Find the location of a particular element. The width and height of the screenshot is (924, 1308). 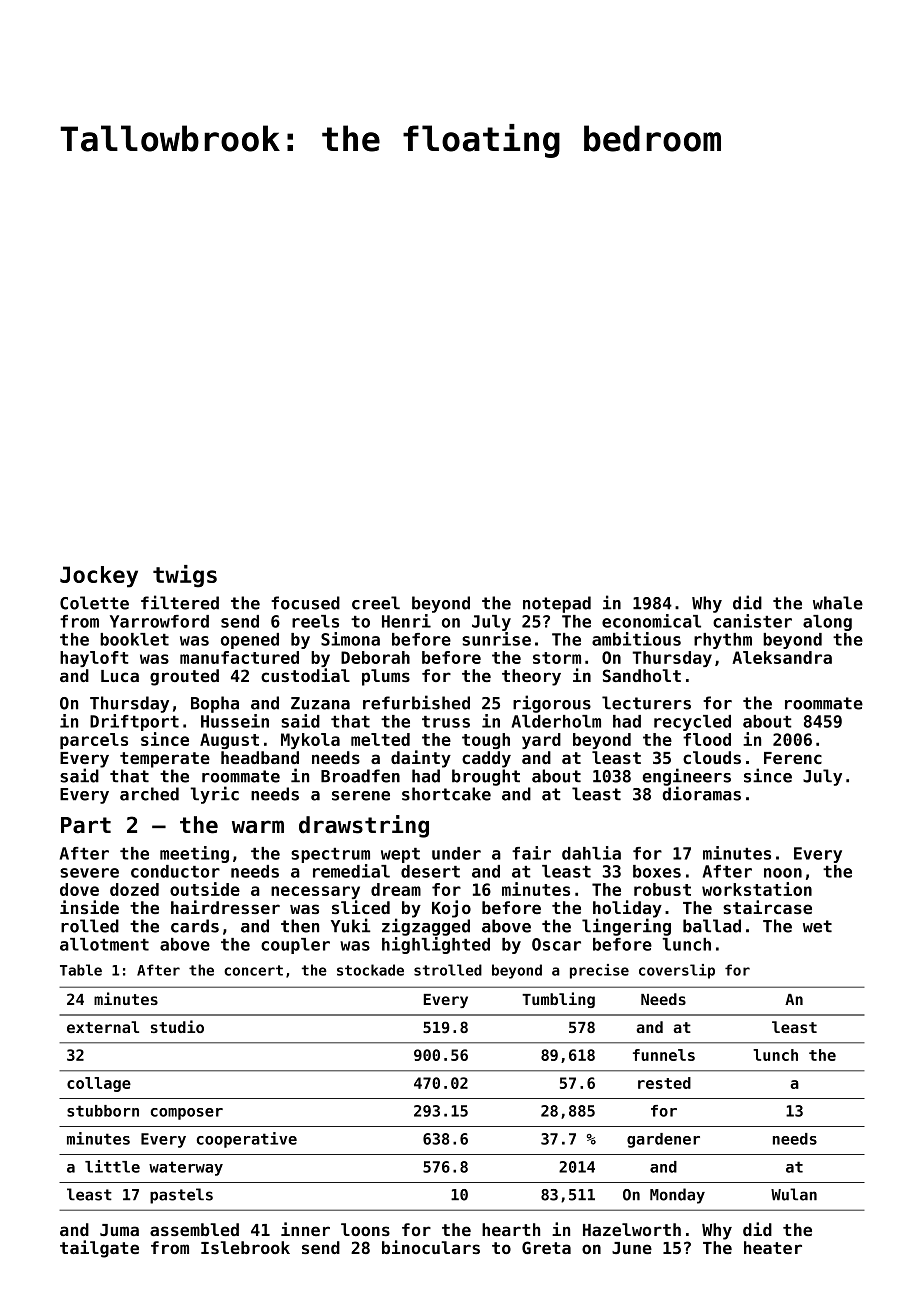

external is located at coordinates (103, 1027).
